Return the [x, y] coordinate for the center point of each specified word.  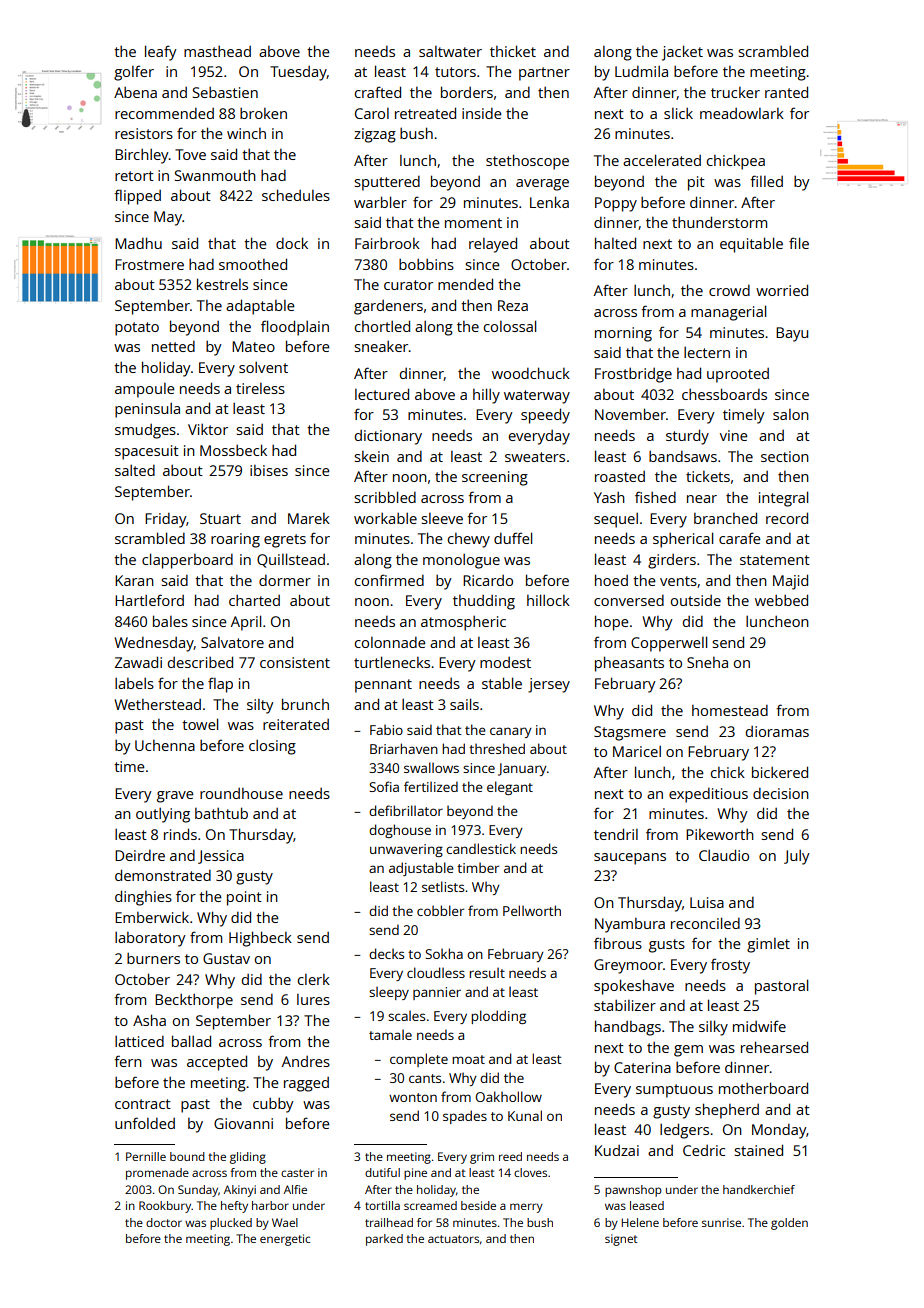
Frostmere [149, 264]
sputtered [387, 183]
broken [263, 113]
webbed [781, 600]
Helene [640, 1222]
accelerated [662, 160]
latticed [139, 1041]
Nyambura [630, 925]
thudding [484, 602]
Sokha [444, 953]
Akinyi [240, 1191]
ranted [786, 92]
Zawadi [138, 662]
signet [621, 1240]
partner [544, 74]
